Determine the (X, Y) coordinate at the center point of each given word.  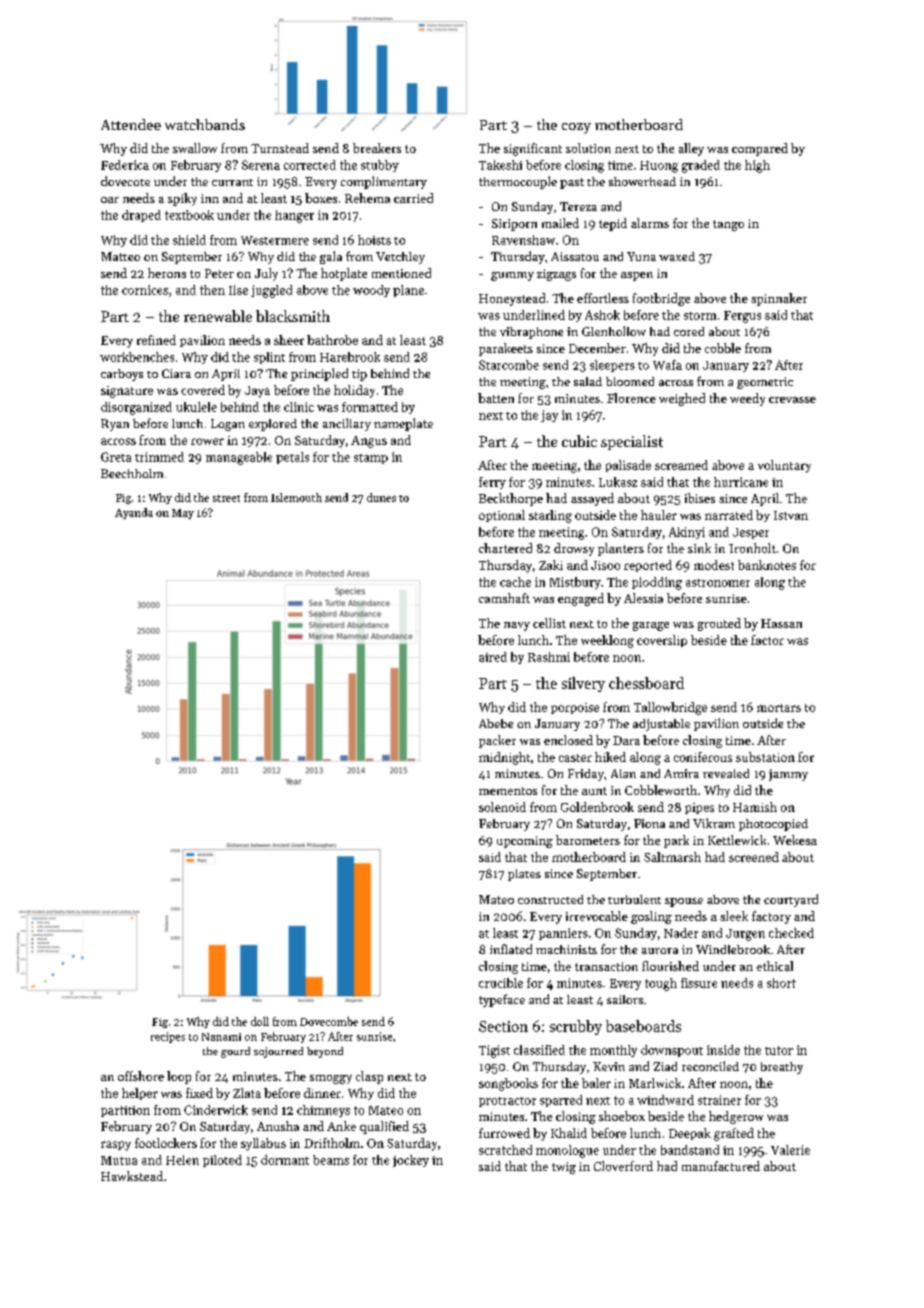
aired (493, 657)
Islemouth (296, 497)
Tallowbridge (670, 708)
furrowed (504, 1133)
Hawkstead (132, 1176)
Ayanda (134, 513)
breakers (377, 148)
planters (621, 549)
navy (517, 626)
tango (728, 225)
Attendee (131, 124)
